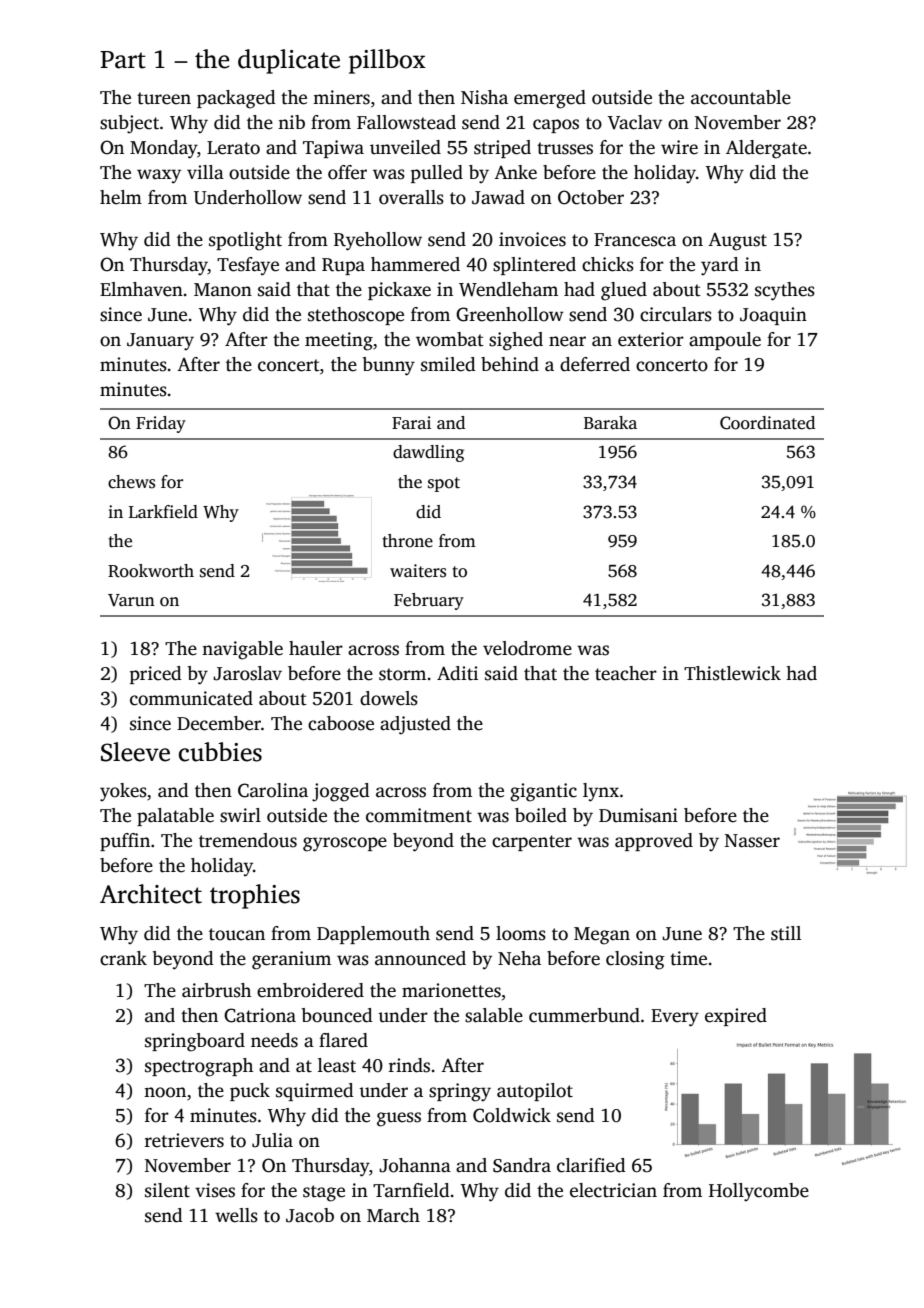 The image size is (924, 1308). Describe the element at coordinates (163, 512) in the screenshot. I see `Larkfield` at that location.
